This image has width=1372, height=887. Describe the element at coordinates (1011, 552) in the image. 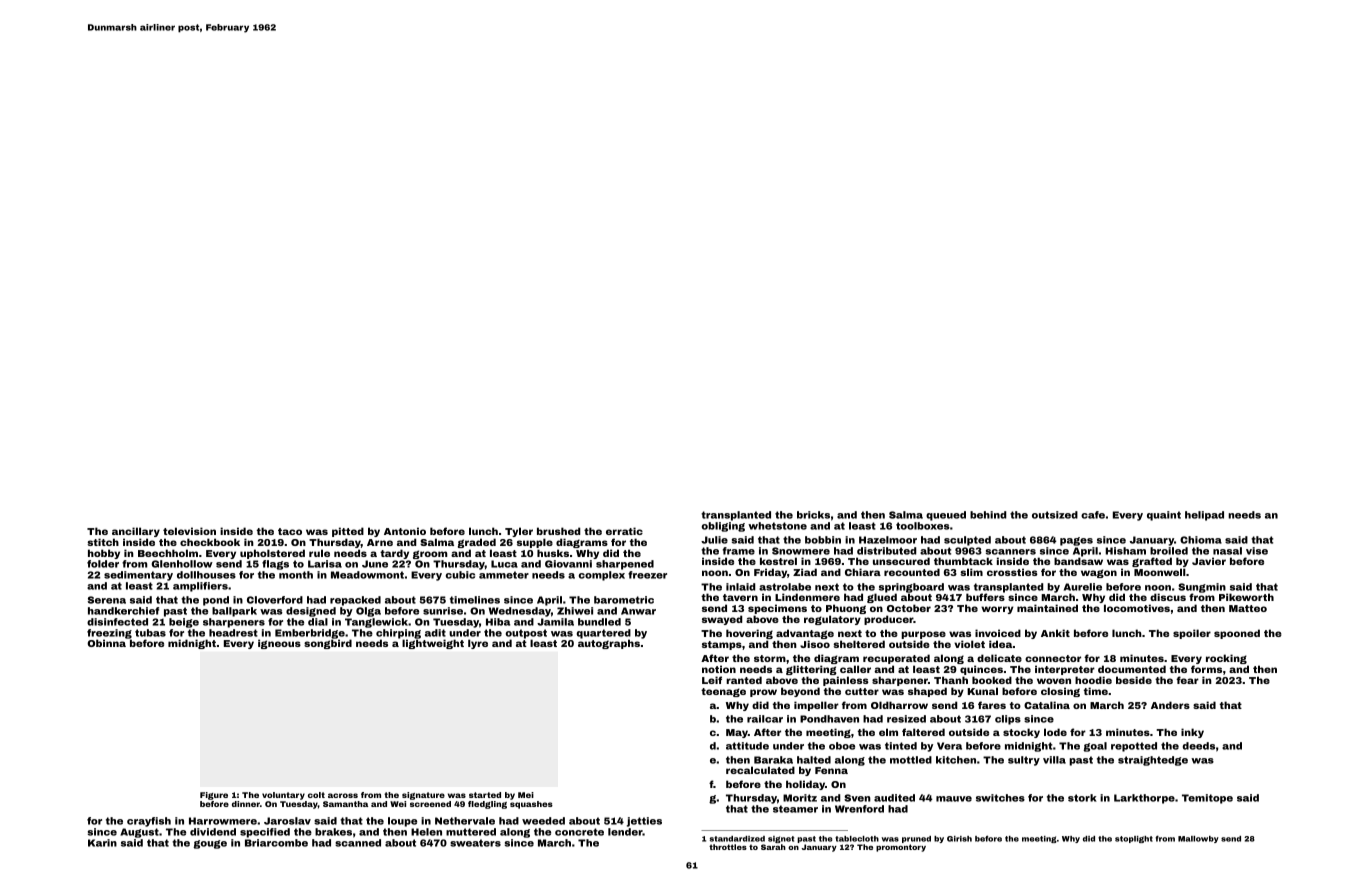

I see `scanners` at that location.
